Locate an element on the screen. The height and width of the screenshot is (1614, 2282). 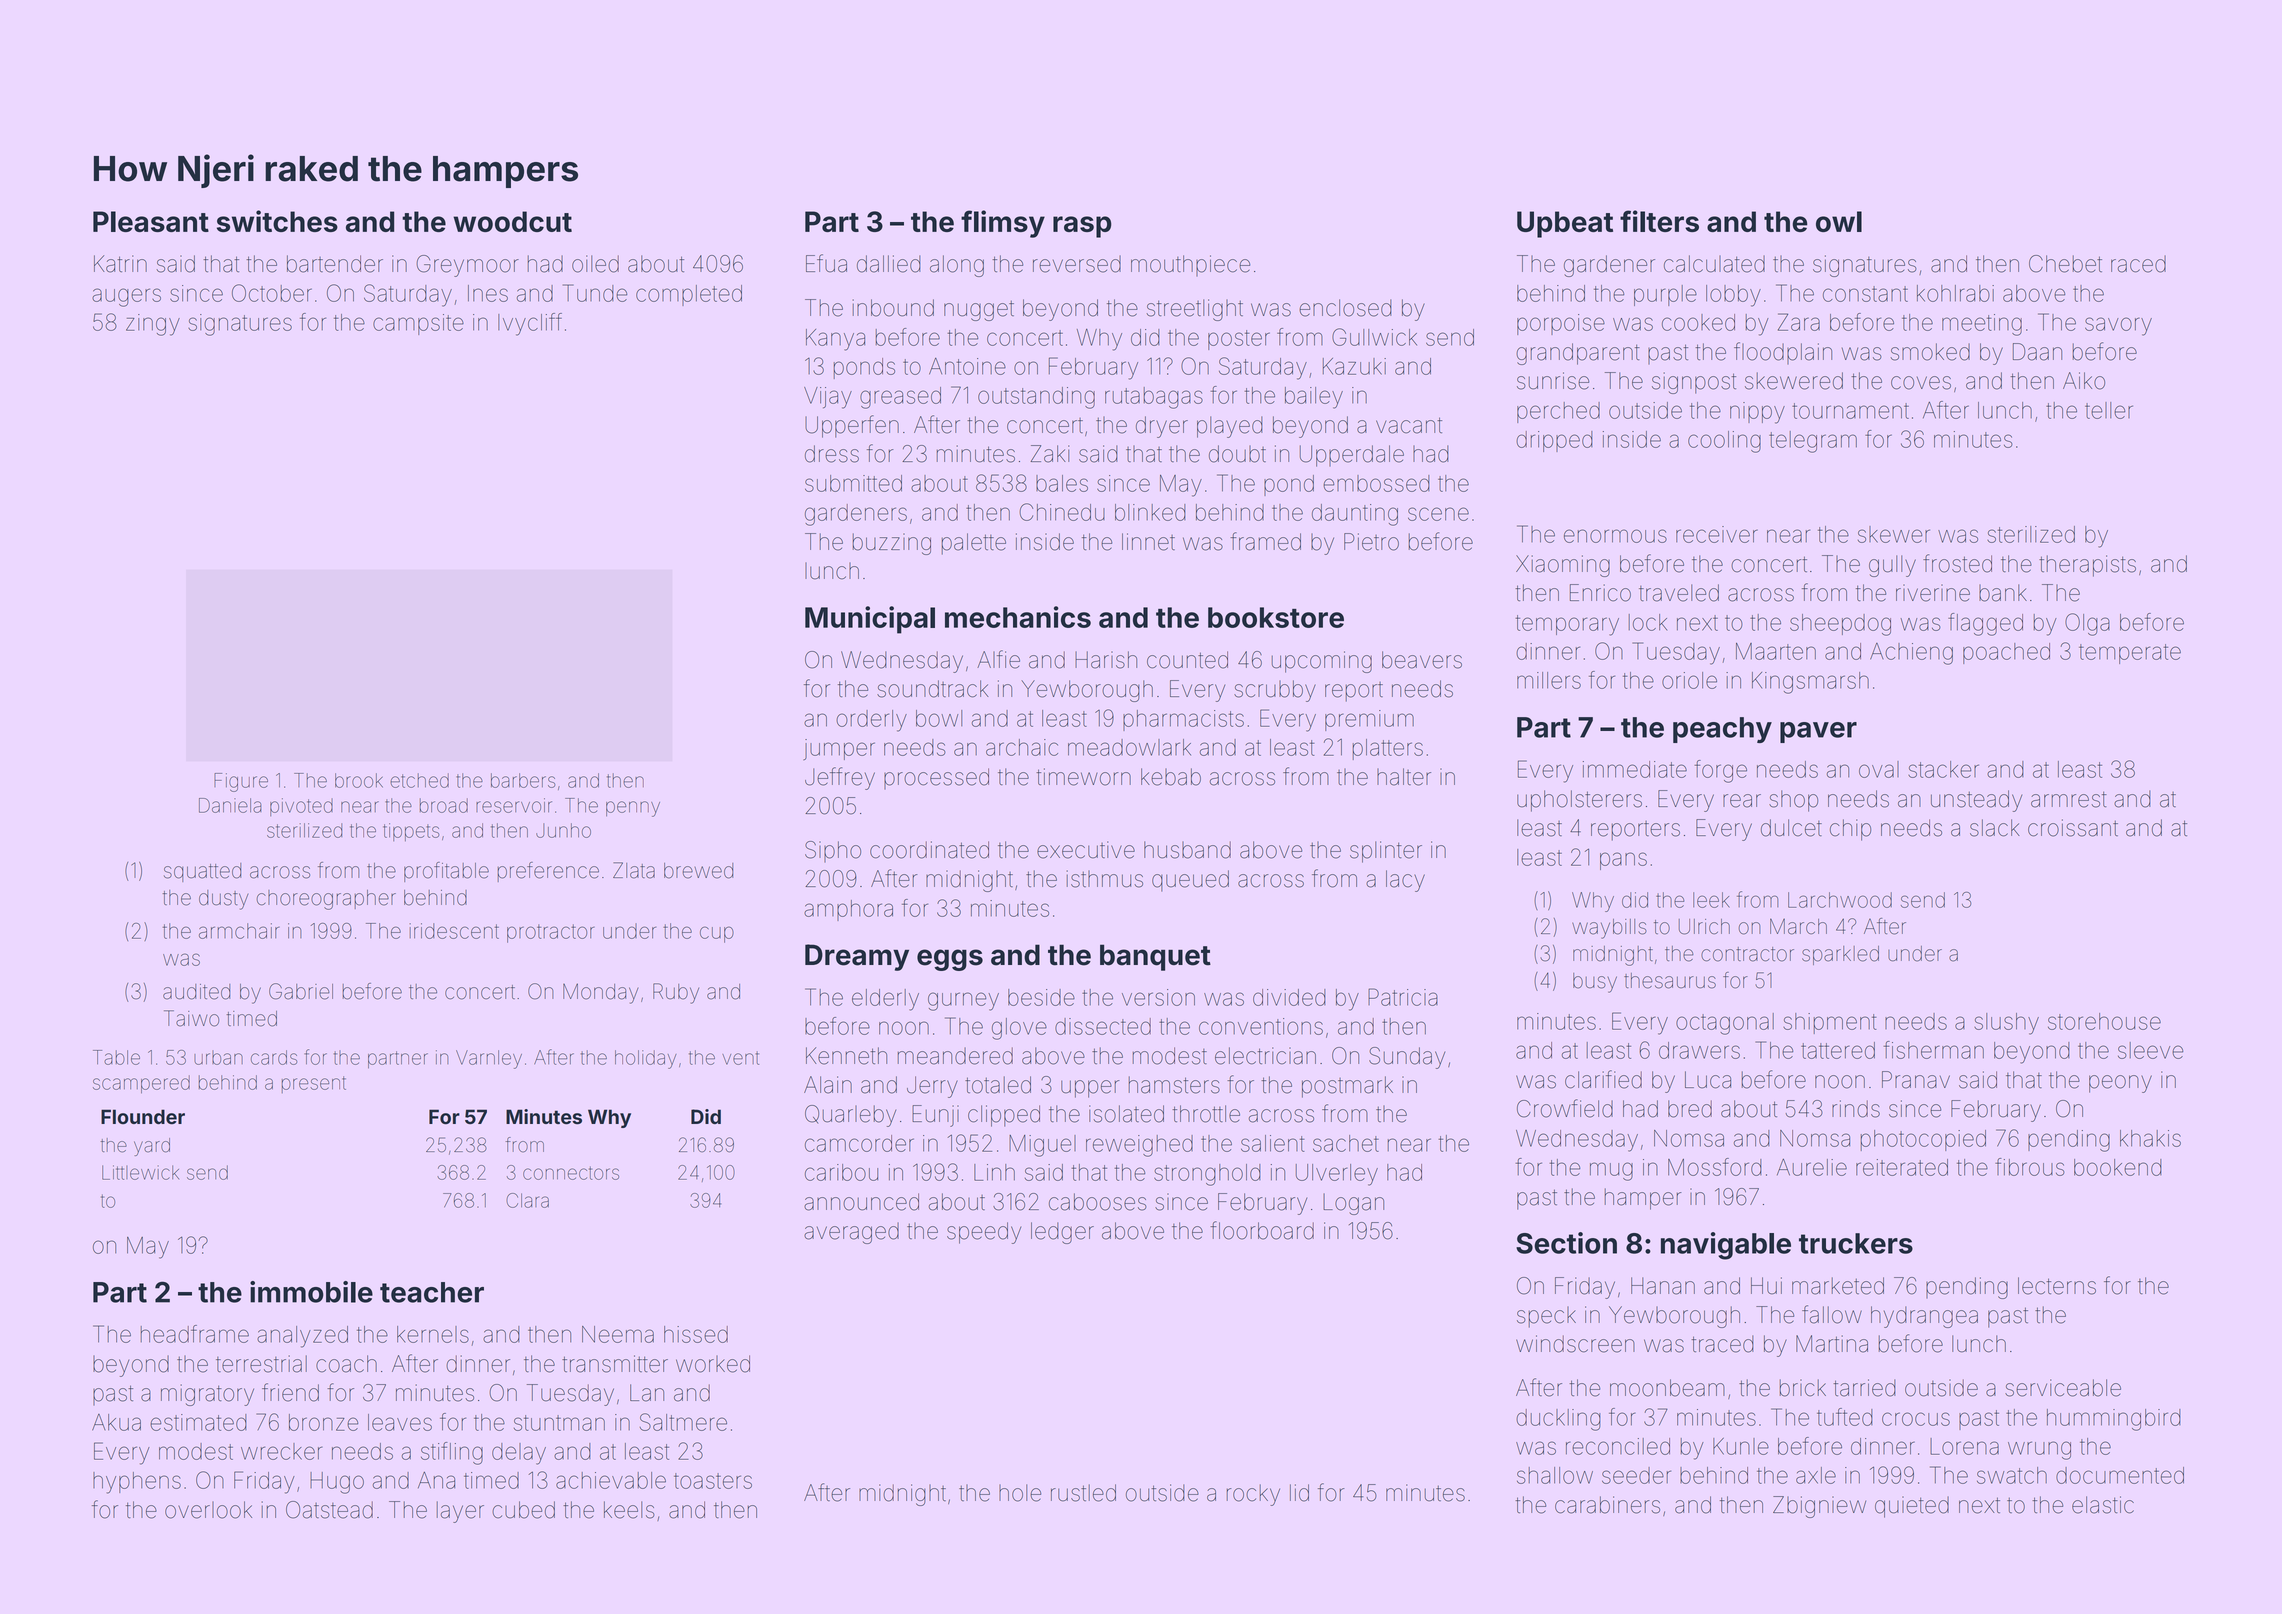
Gabriel is located at coordinates (301, 991).
